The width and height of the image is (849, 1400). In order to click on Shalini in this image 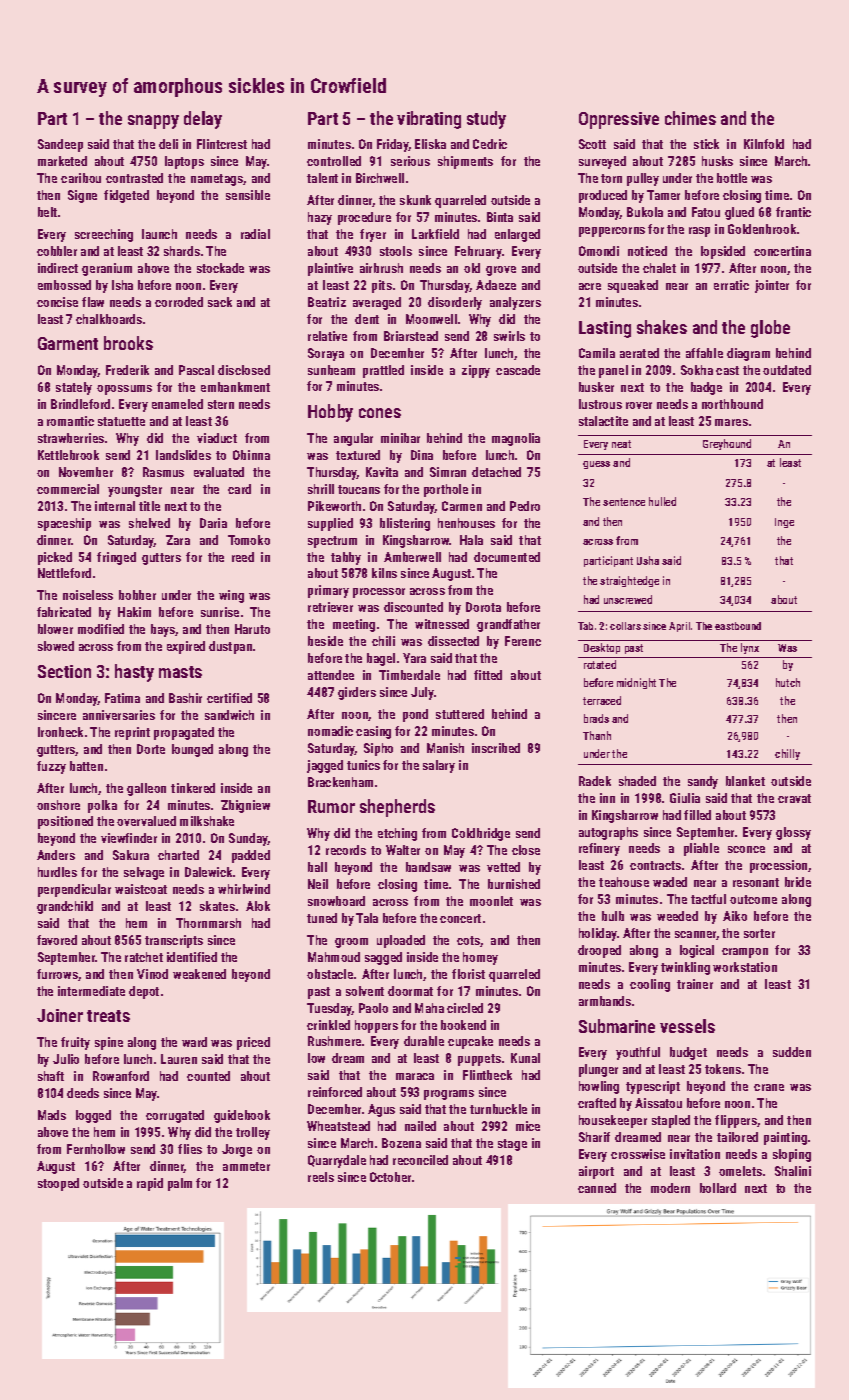, I will do `click(793, 1171)`.
